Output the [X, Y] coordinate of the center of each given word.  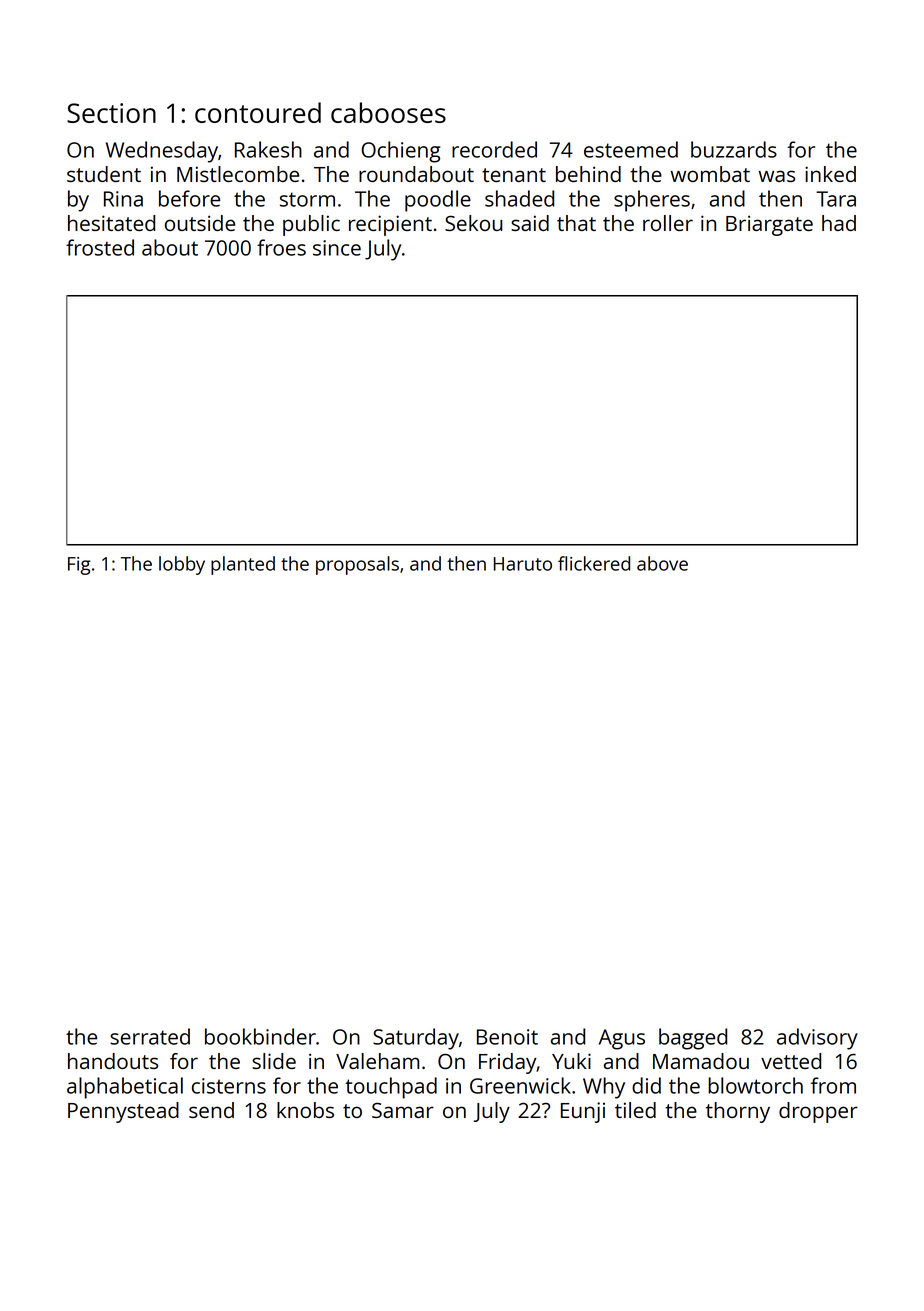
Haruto [523, 564]
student [104, 174]
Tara [836, 199]
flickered [594, 563]
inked [830, 174]
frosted [100, 247]
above [662, 563]
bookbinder [260, 1036]
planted [243, 565]
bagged [693, 1039]
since [337, 248]
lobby [182, 565]
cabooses [388, 112]
